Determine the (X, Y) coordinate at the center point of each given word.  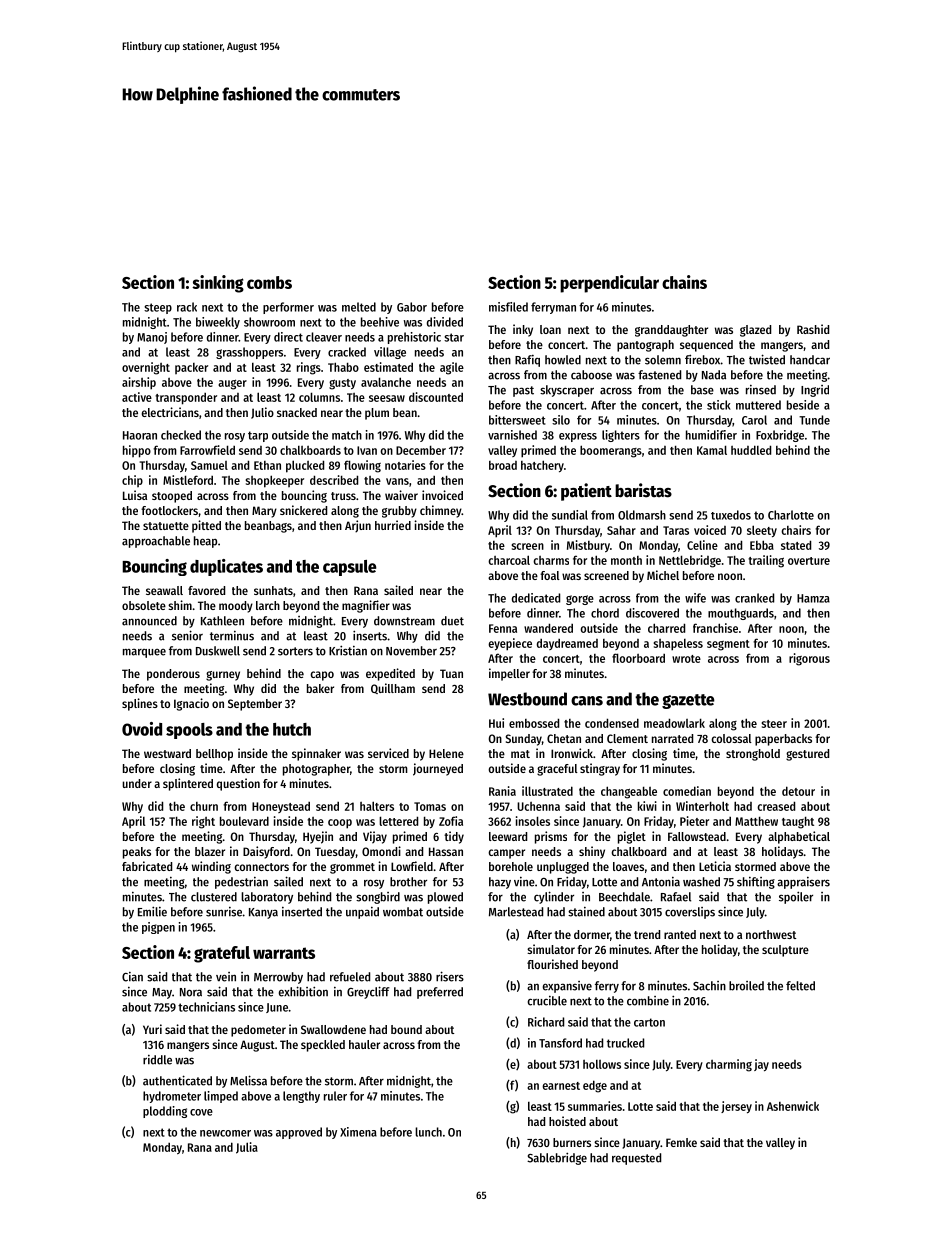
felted (800, 986)
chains (684, 282)
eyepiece (510, 644)
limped (221, 1097)
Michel (663, 575)
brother (408, 882)
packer (191, 368)
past (523, 391)
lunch (428, 1132)
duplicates (226, 567)
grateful (222, 954)
